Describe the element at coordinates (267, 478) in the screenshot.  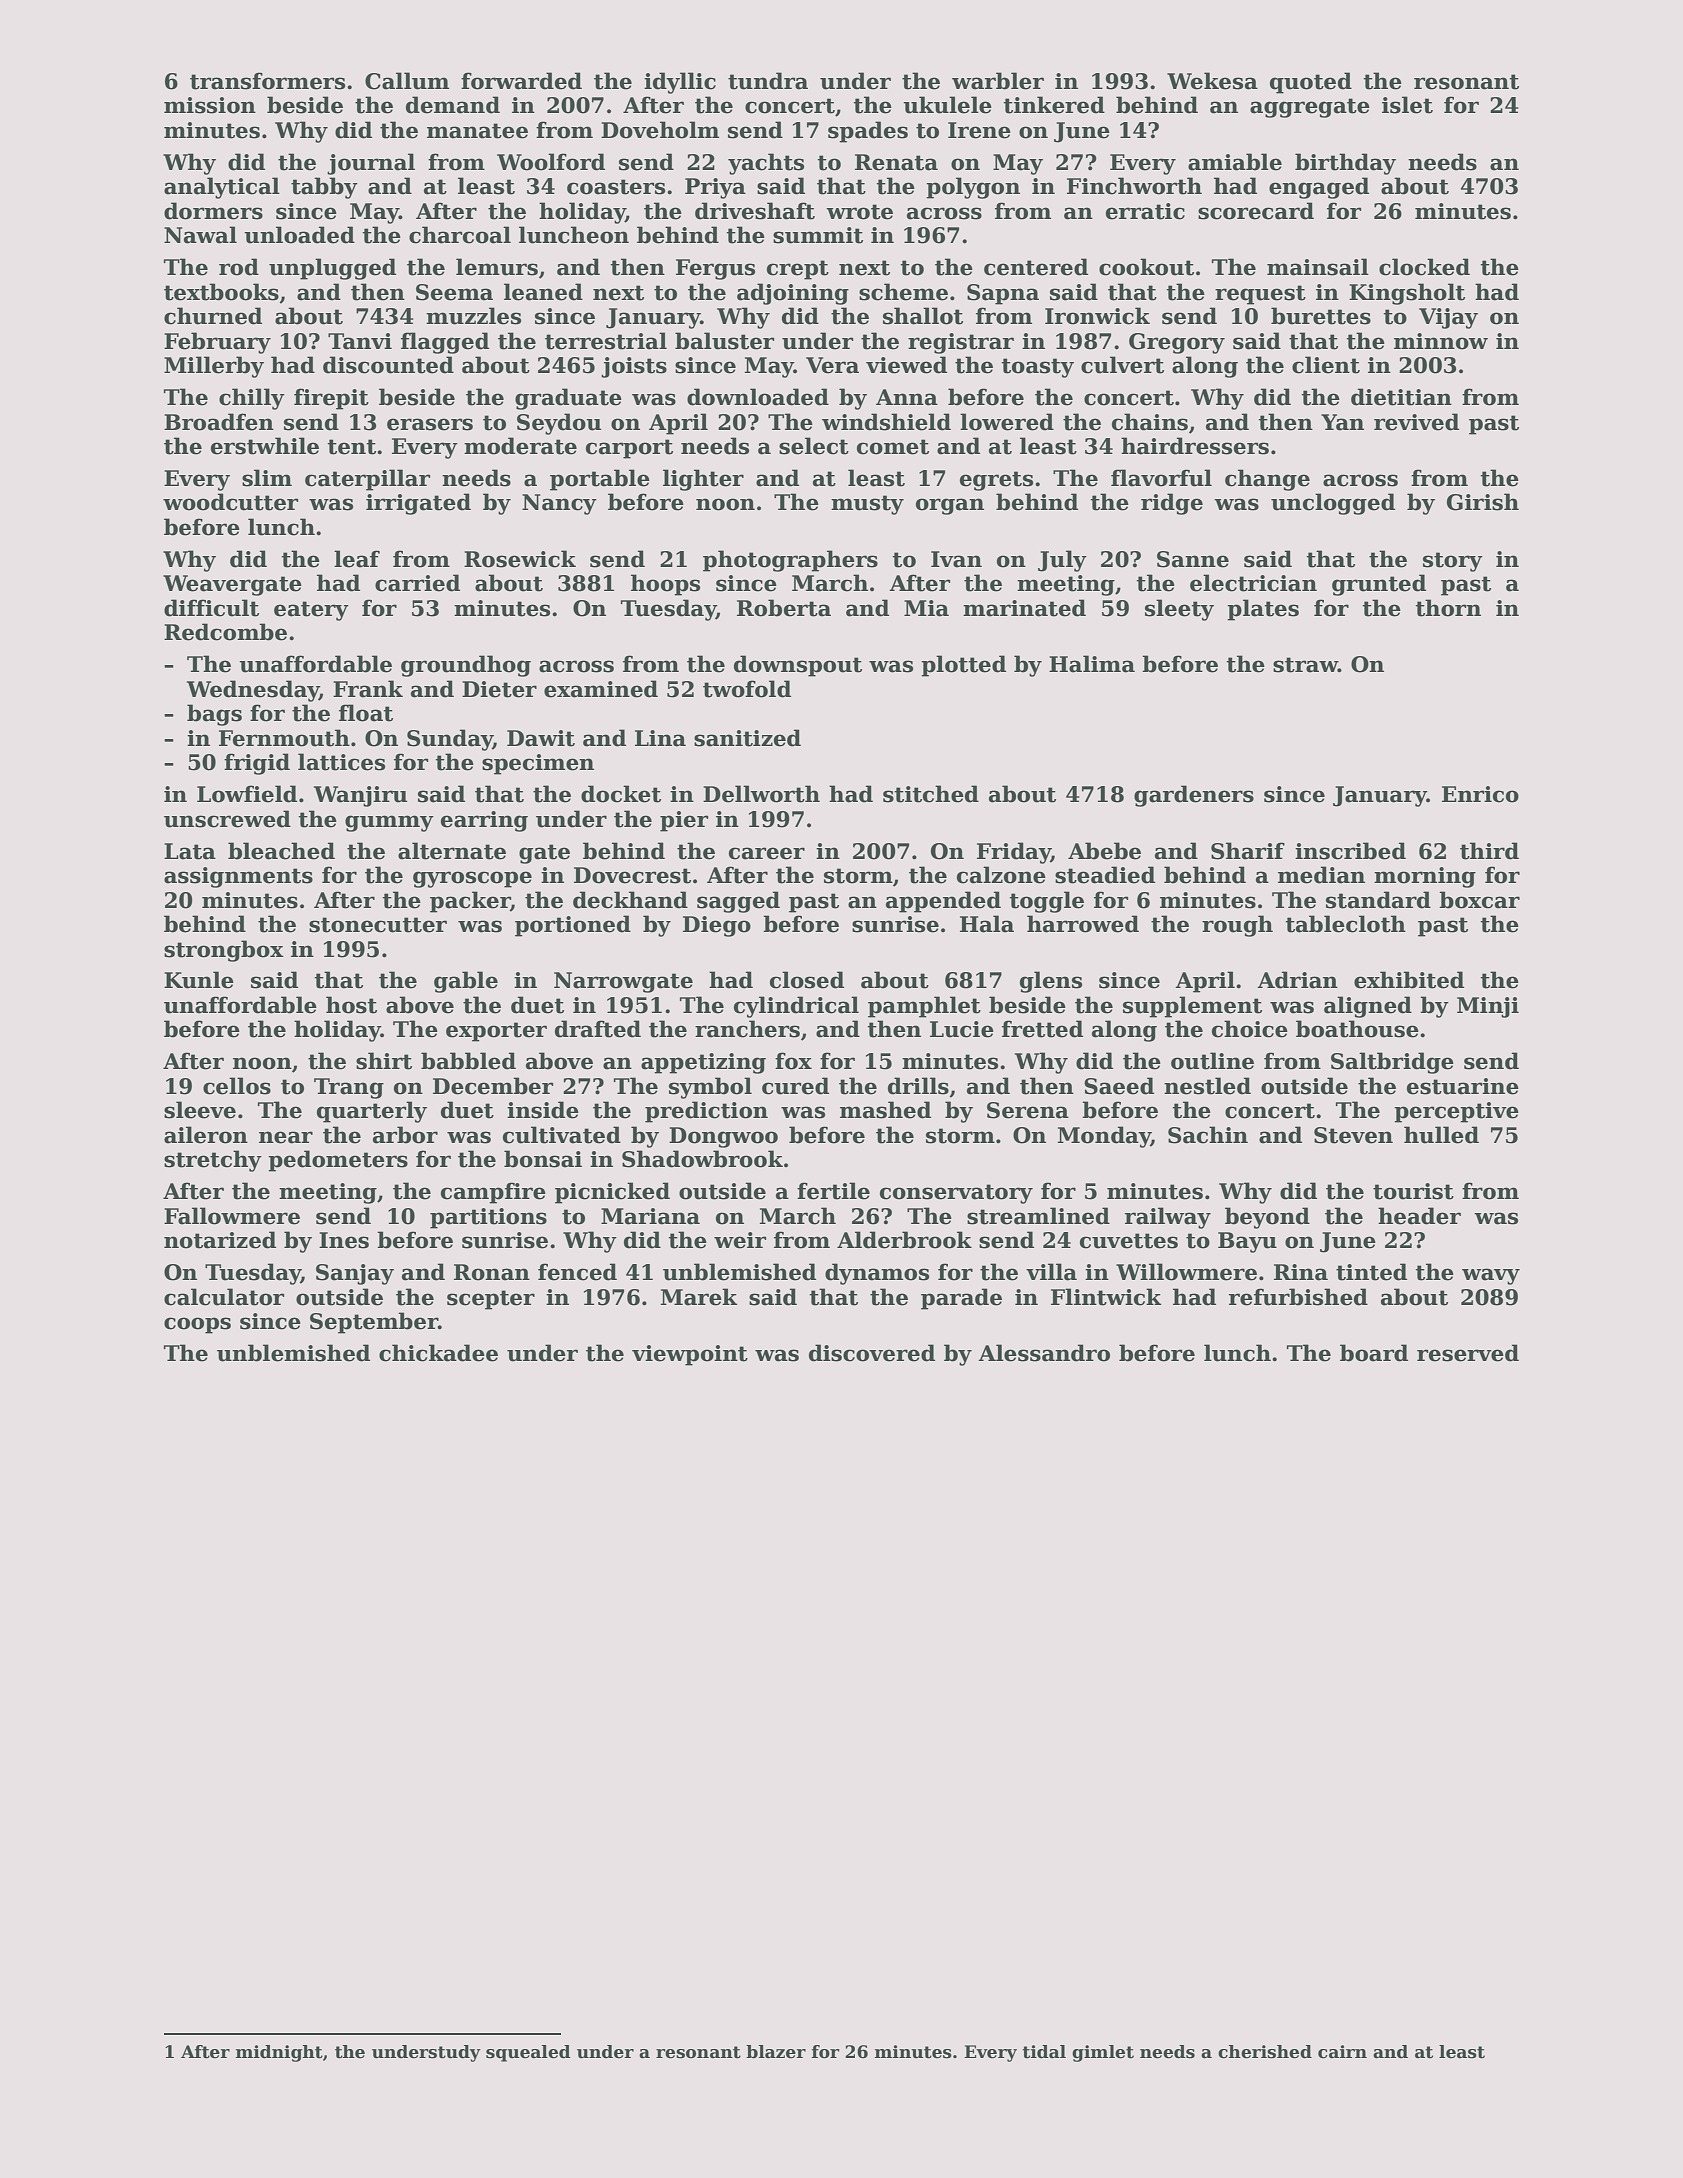
I see `slim` at that location.
